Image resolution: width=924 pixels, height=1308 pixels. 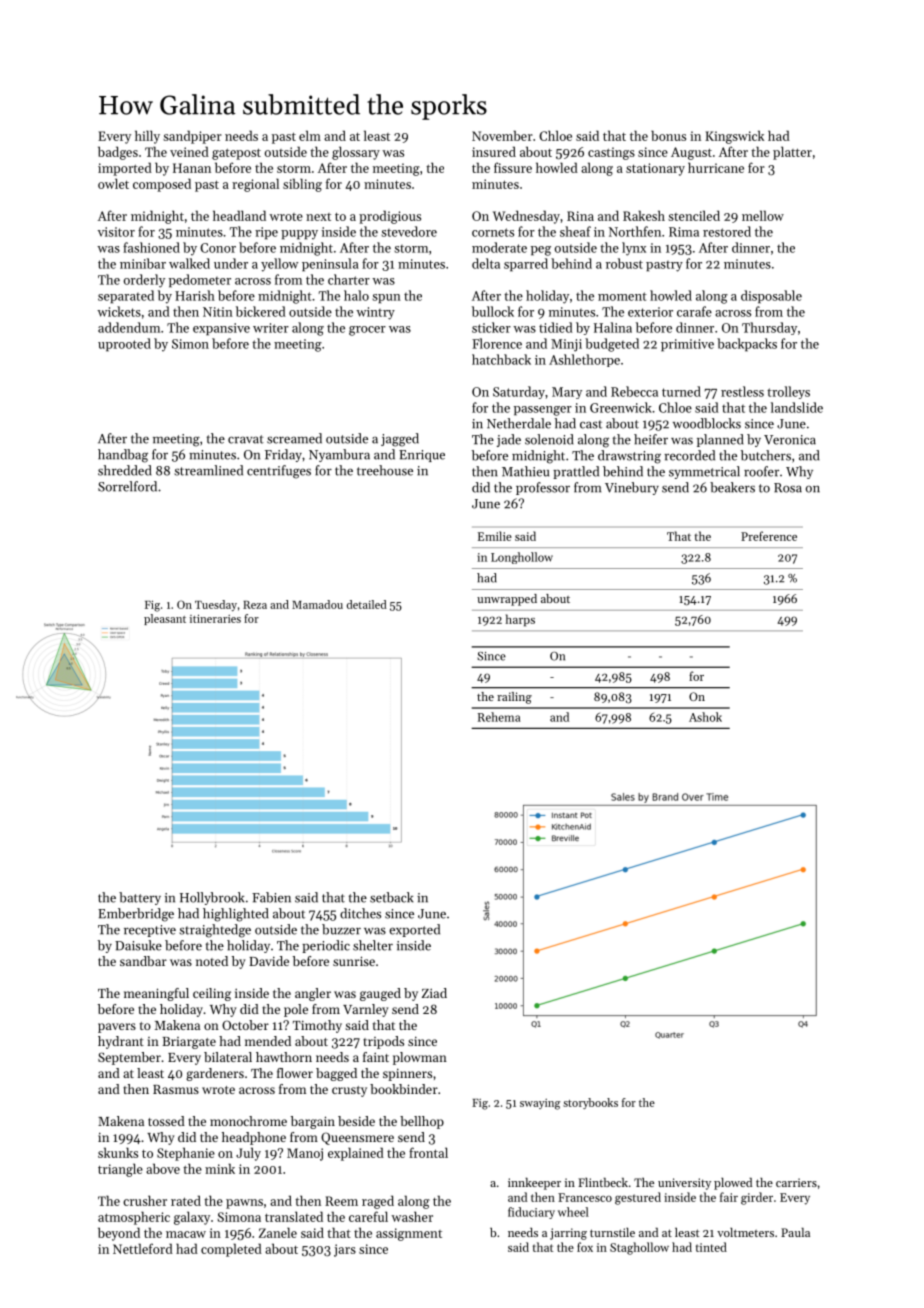 What do you see at coordinates (367, 331) in the screenshot?
I see `grocer` at bounding box center [367, 331].
